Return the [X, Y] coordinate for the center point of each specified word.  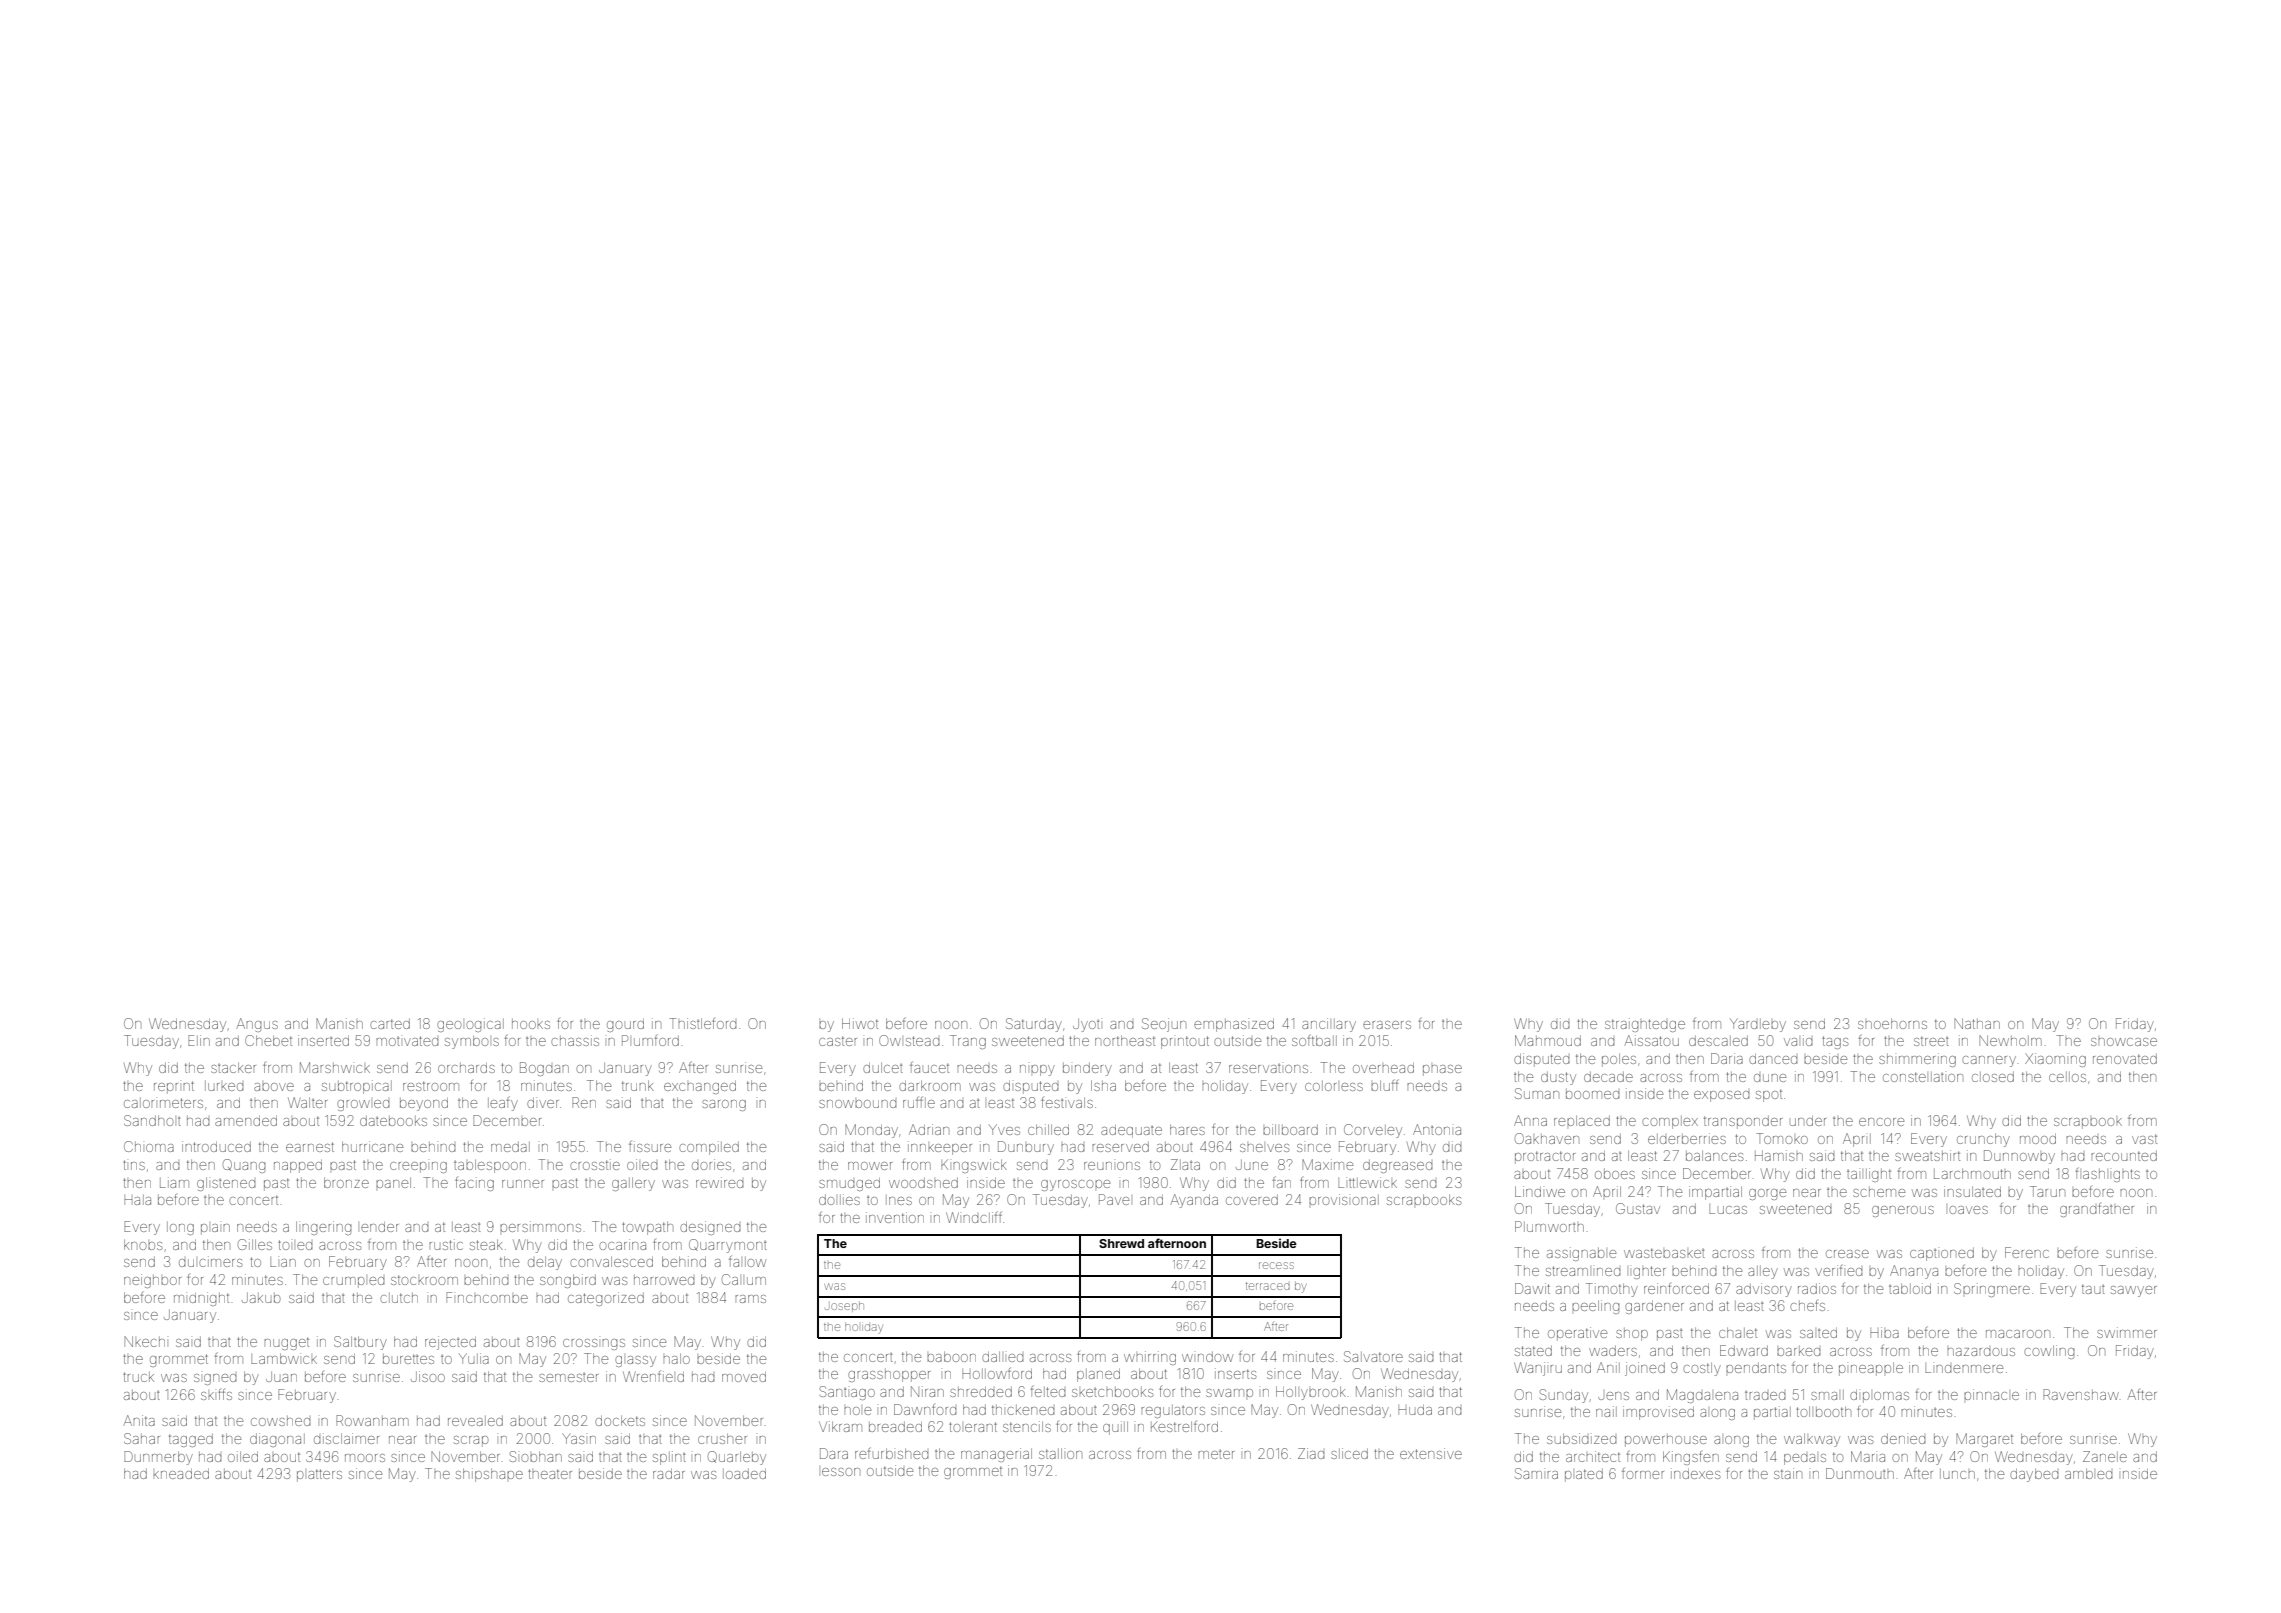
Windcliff [974, 1217]
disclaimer [346, 1438]
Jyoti [1086, 1025]
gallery [633, 1184]
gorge [1768, 1194]
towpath [647, 1228]
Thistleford [703, 1023]
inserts [1235, 1373]
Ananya [1914, 1272]
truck [138, 1377]
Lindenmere [1964, 1369]
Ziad [1311, 1453]
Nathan [1977, 1023]
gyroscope [1076, 1185]
